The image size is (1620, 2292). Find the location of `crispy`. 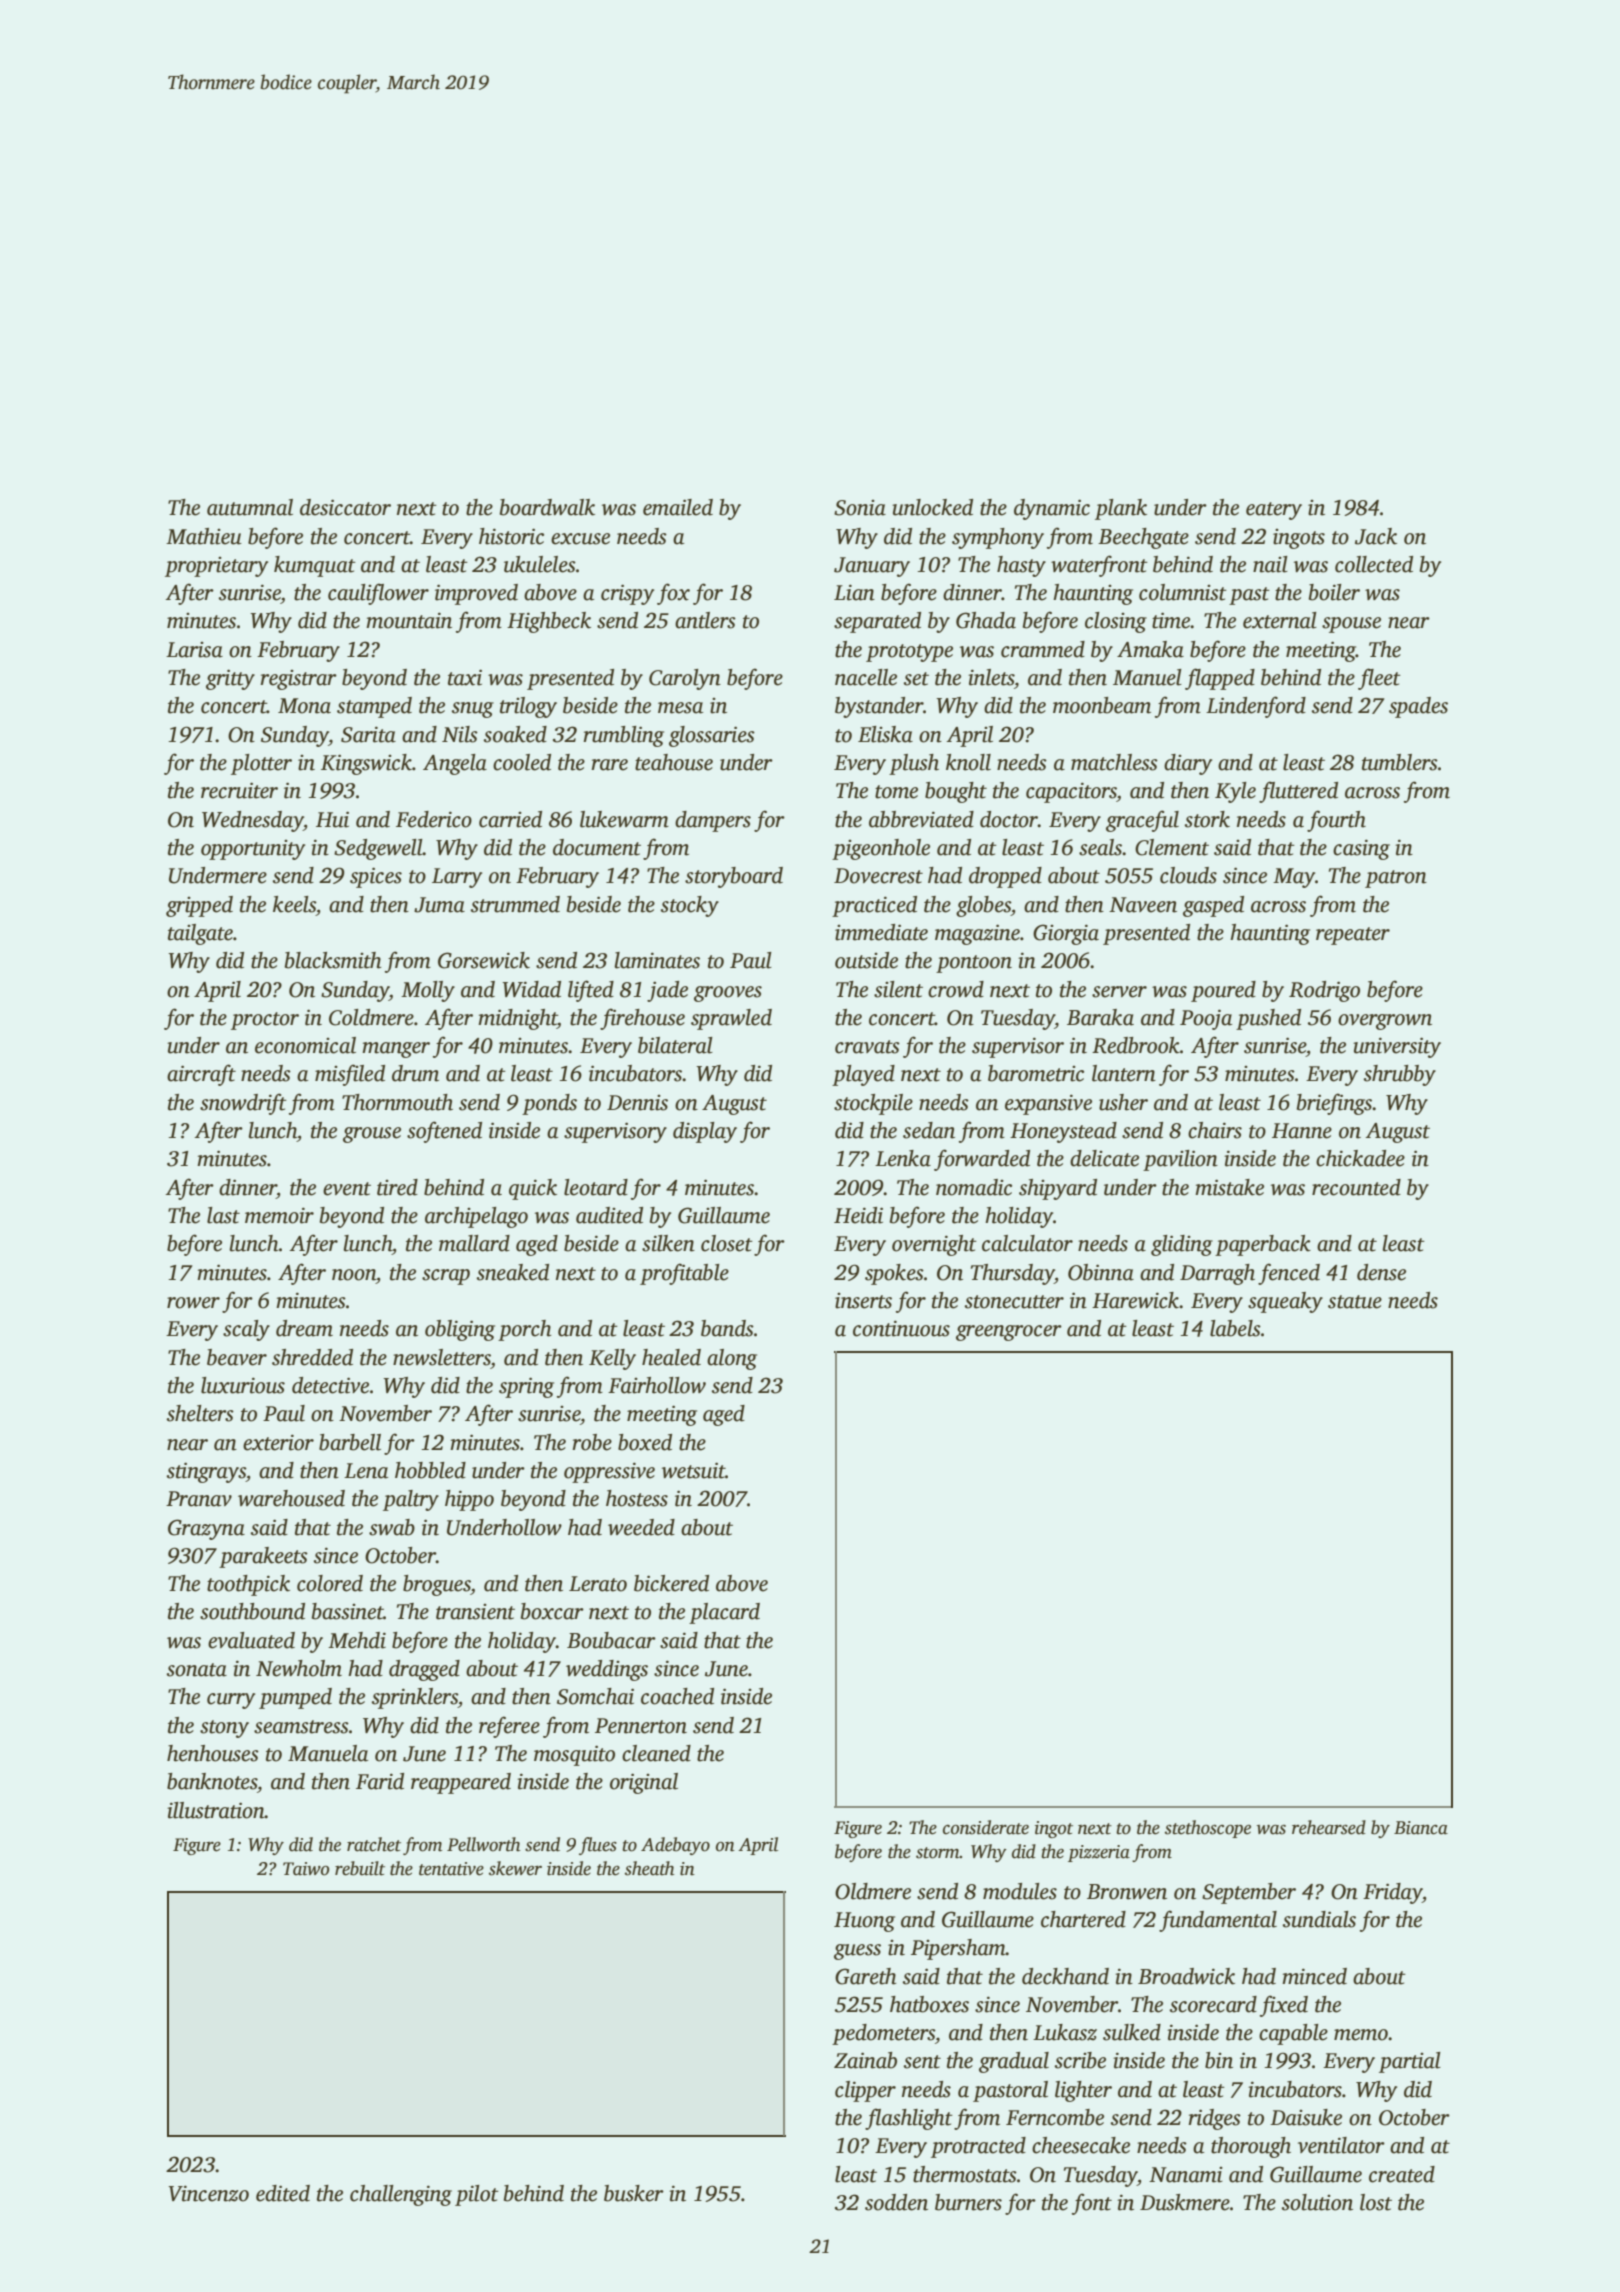

crispy is located at coordinates (627, 594).
